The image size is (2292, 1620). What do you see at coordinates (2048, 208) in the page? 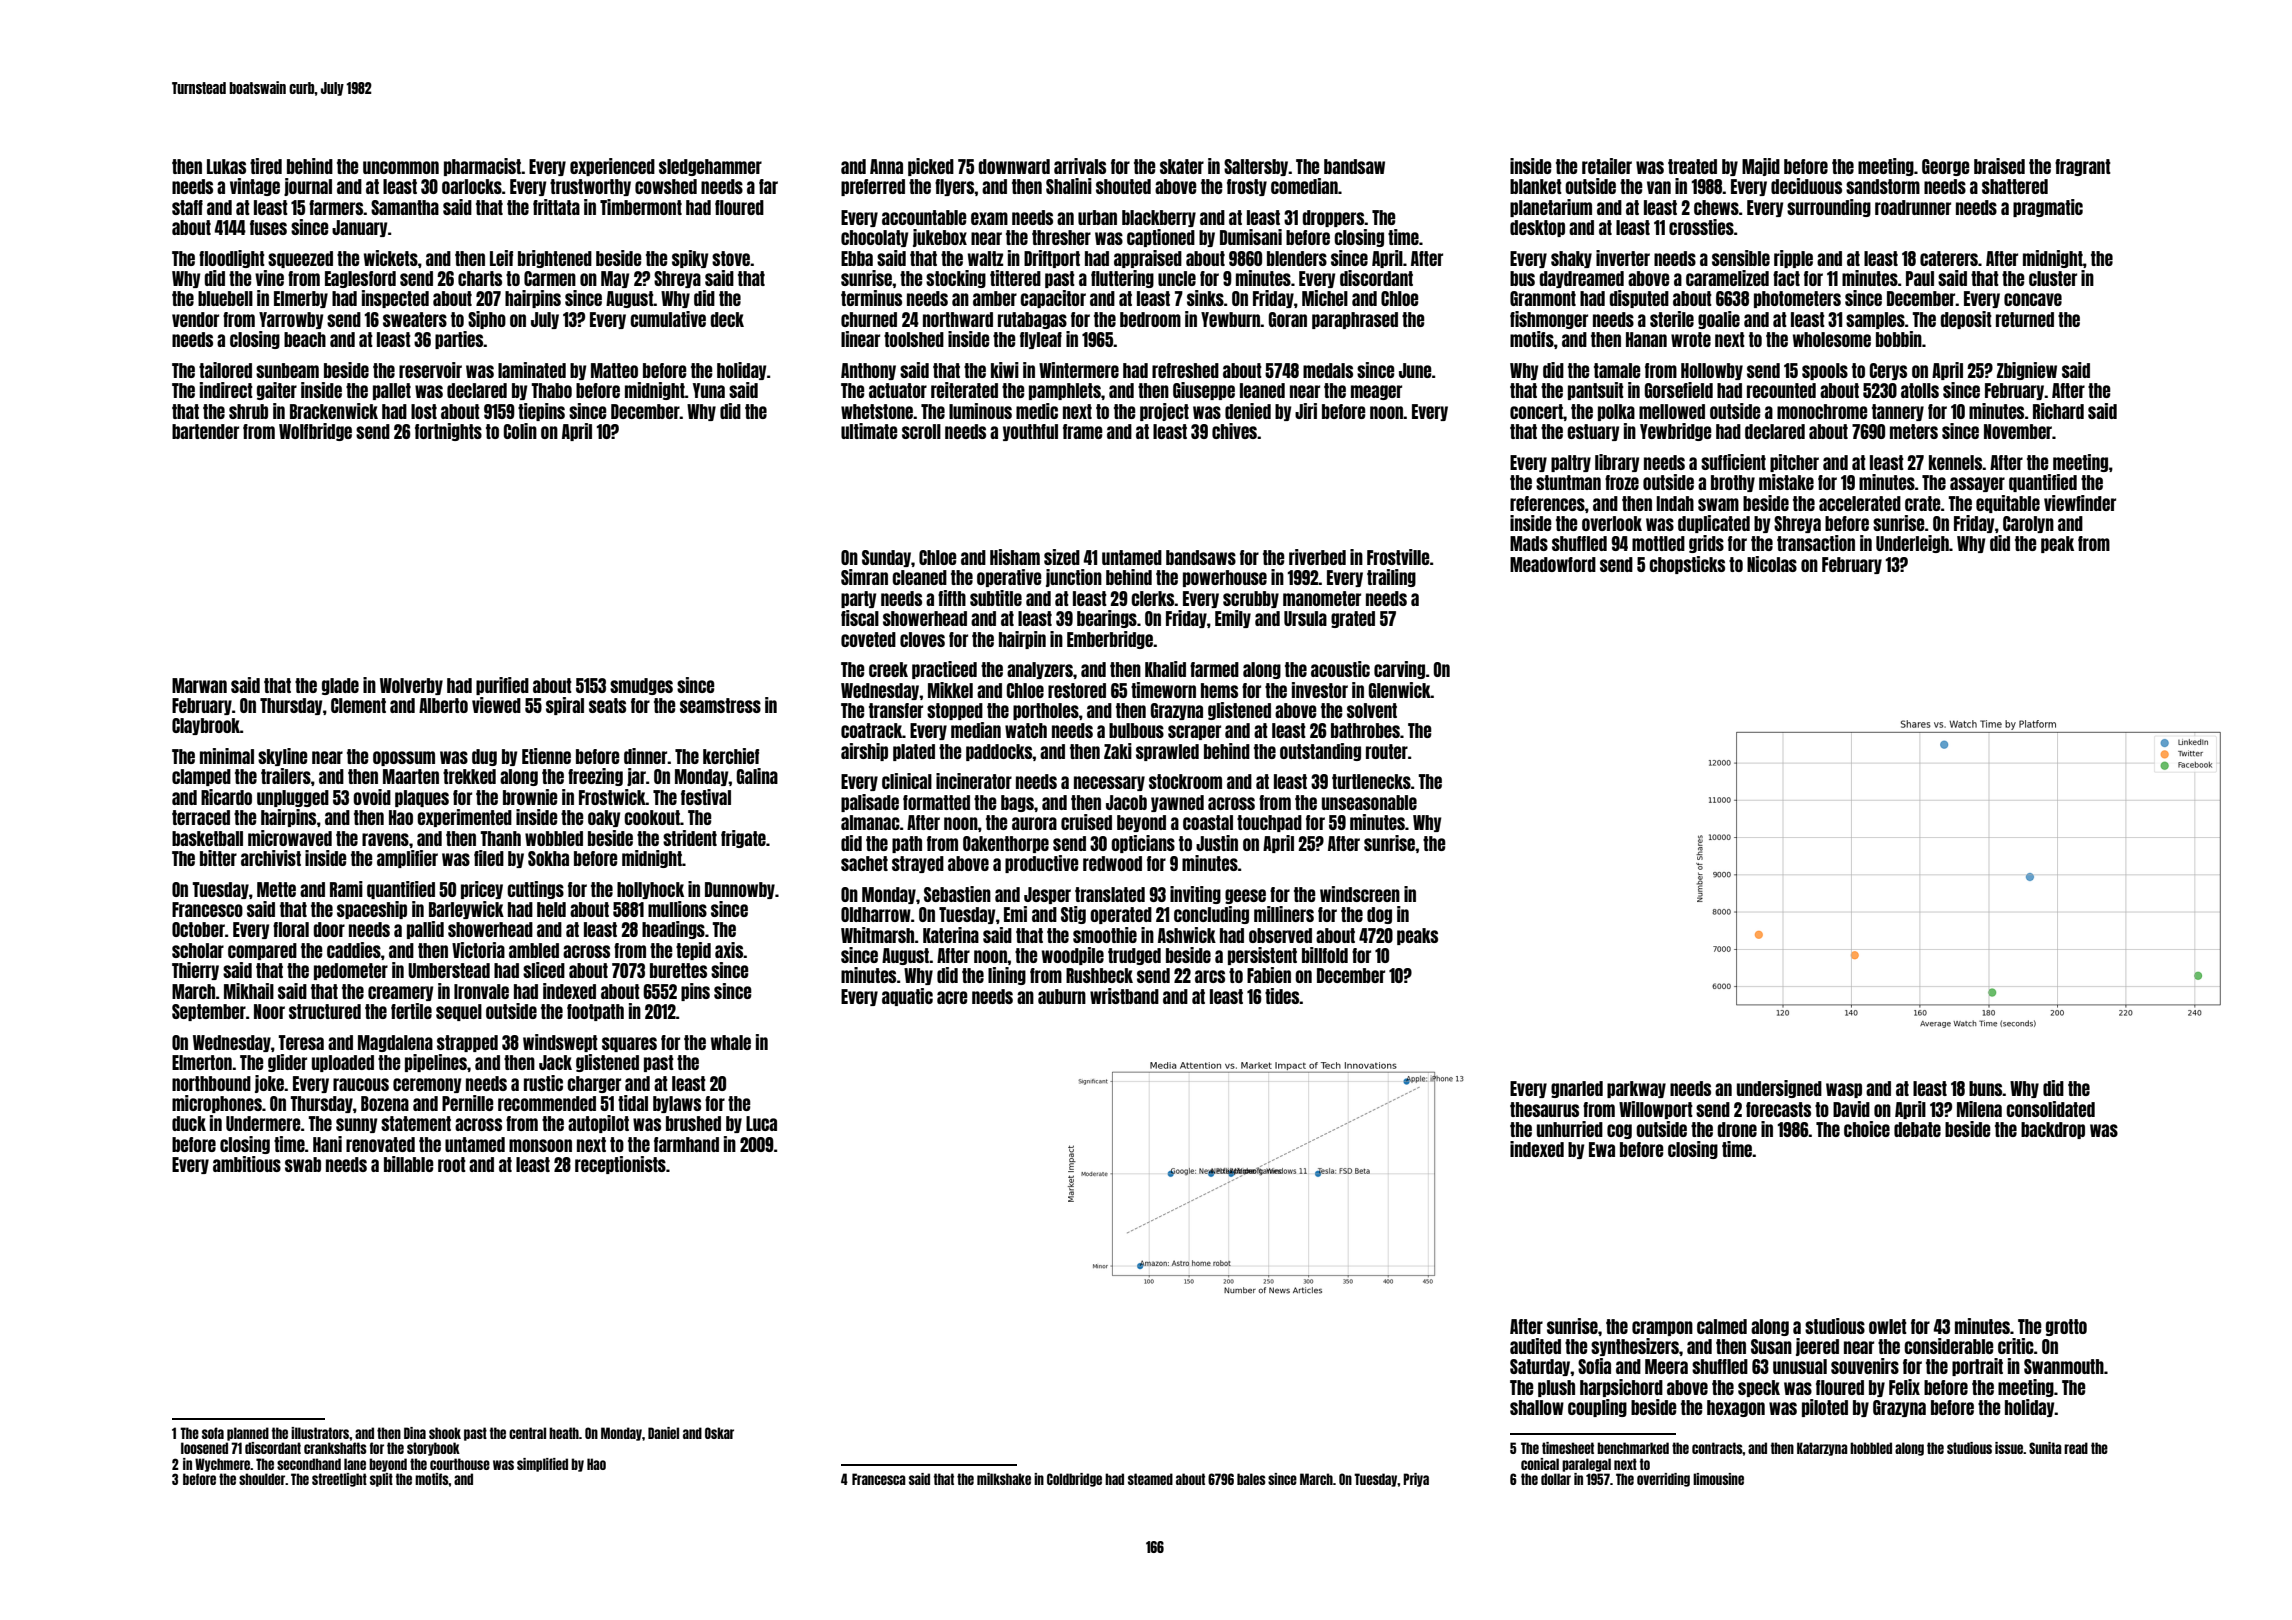
I see `pragmatic` at bounding box center [2048, 208].
